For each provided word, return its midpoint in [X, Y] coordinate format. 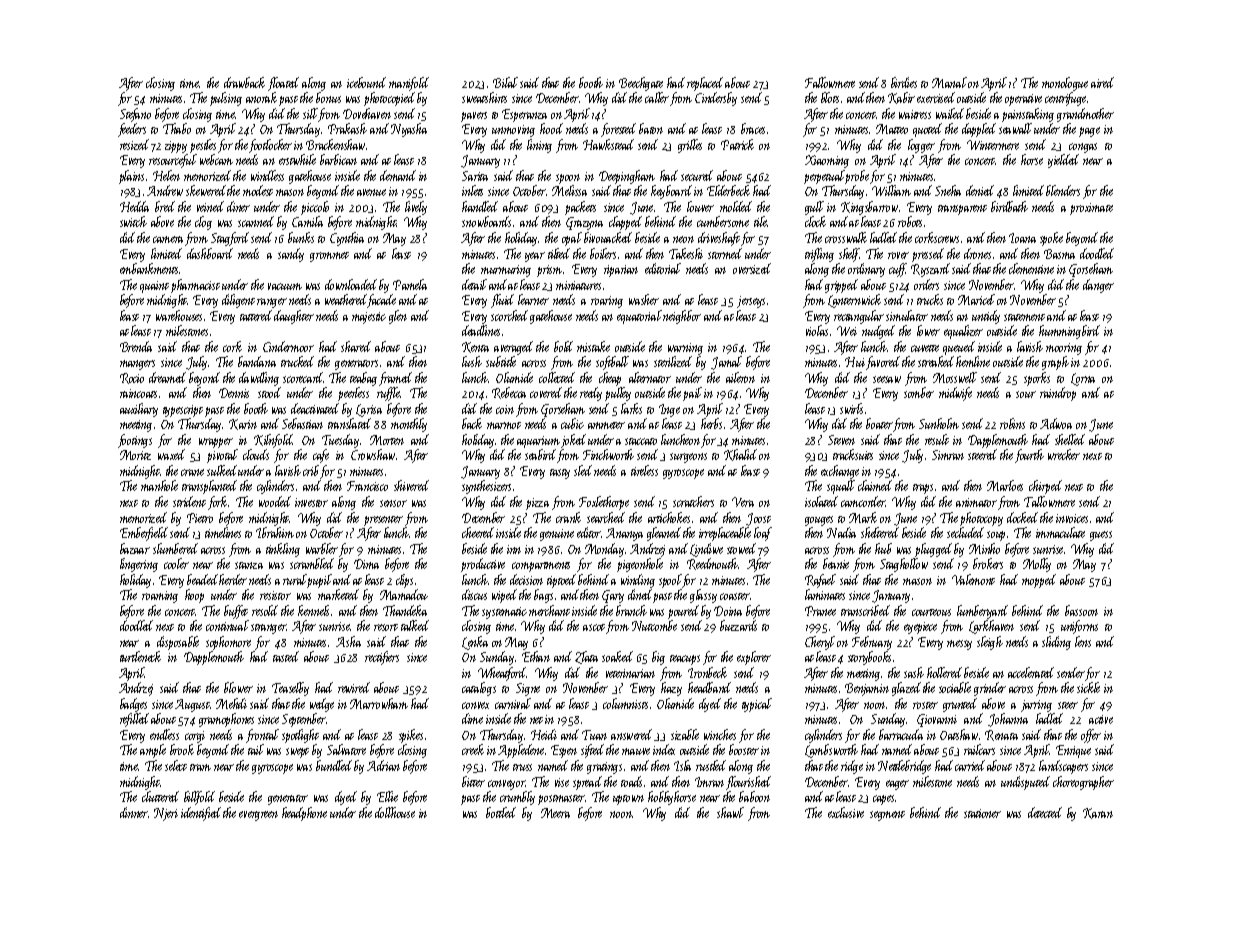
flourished [748, 783]
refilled [134, 720]
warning [685, 349]
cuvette [925, 348]
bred [165, 206]
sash [914, 672]
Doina [728, 611]
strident [189, 501]
